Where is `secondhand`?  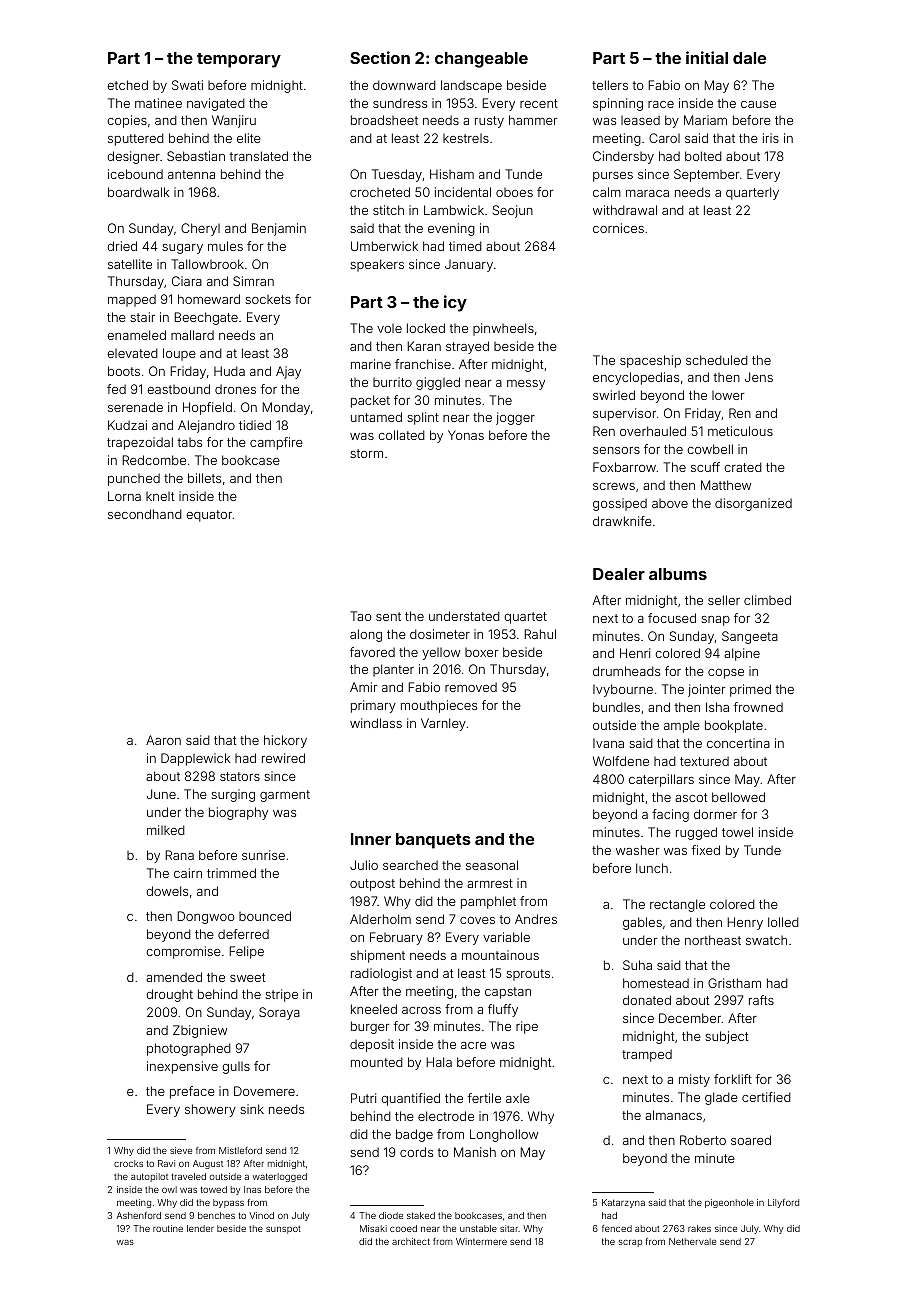 secondhand is located at coordinates (145, 514).
